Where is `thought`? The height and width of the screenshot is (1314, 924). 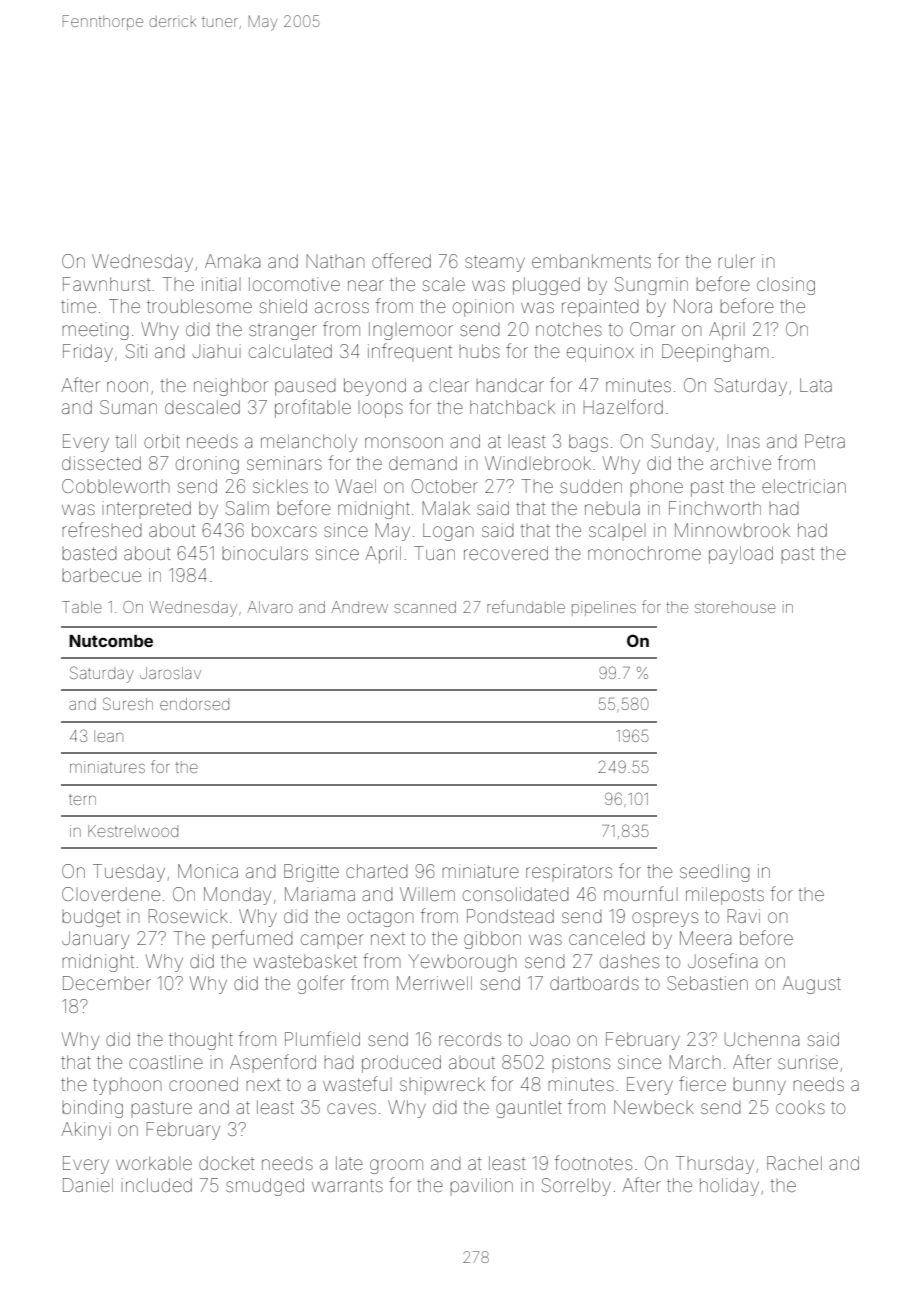 thought is located at coordinates (201, 1041).
